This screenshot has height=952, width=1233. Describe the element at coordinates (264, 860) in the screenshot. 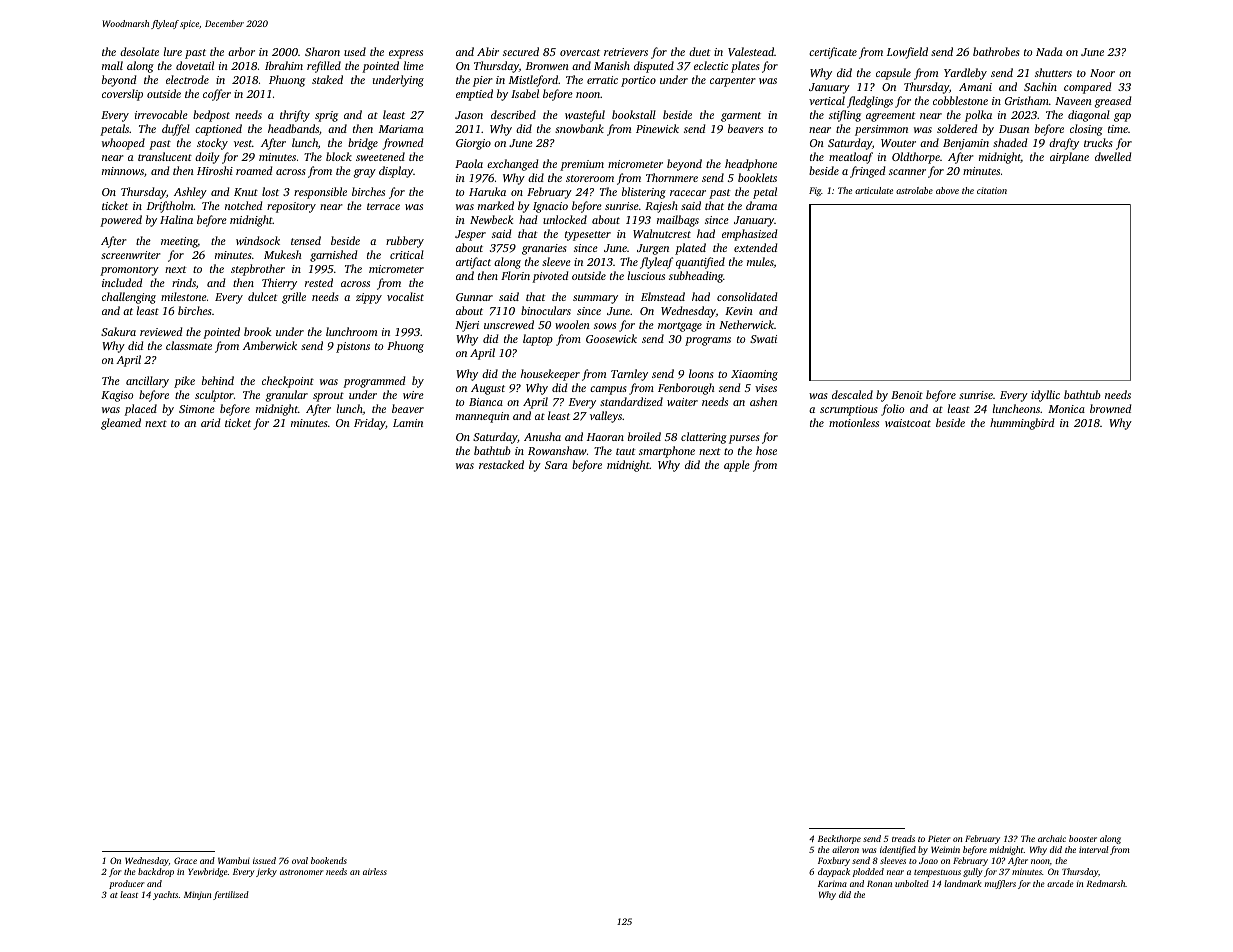

I see `issued` at that location.
